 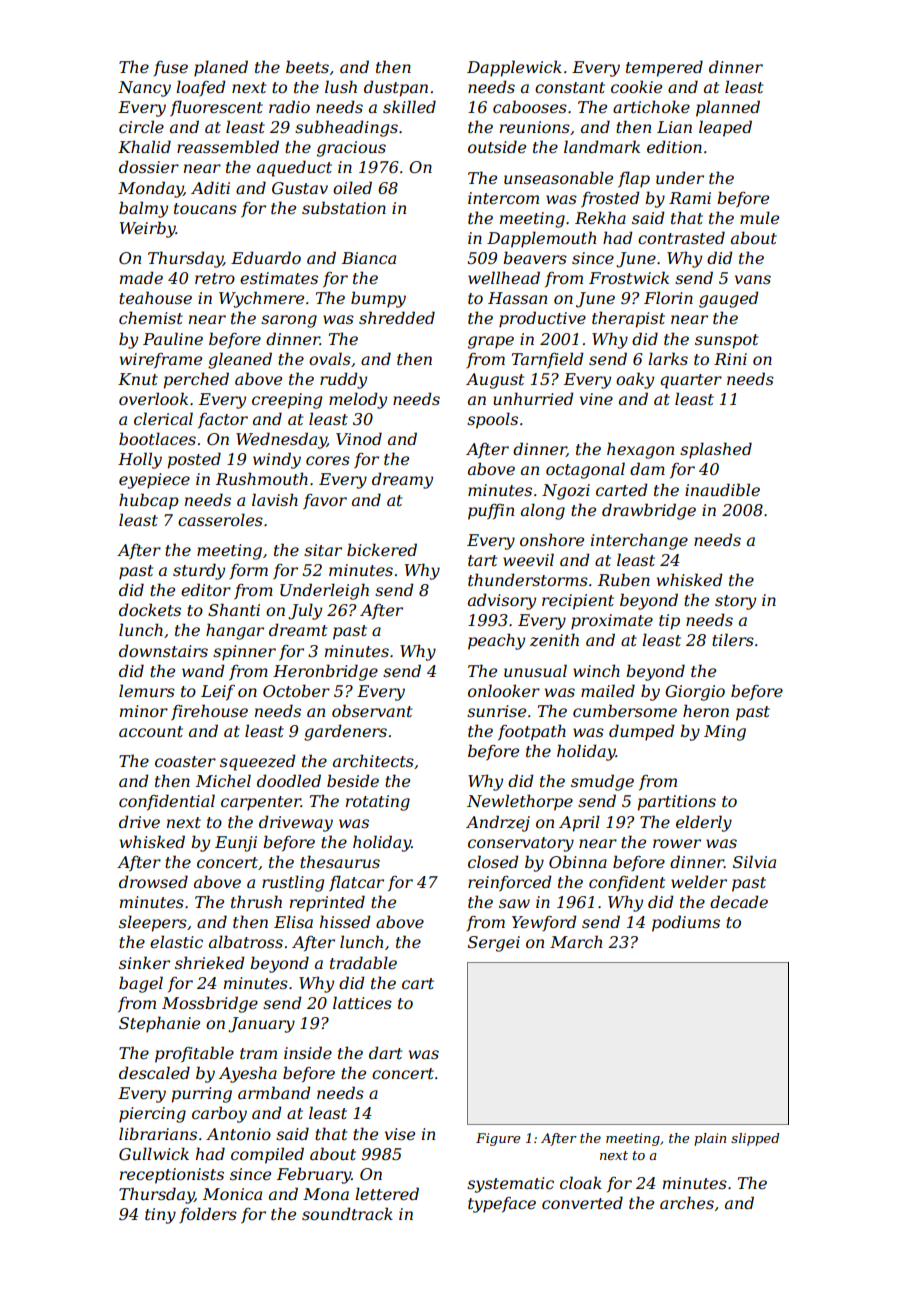 I want to click on rower, so click(x=677, y=843).
